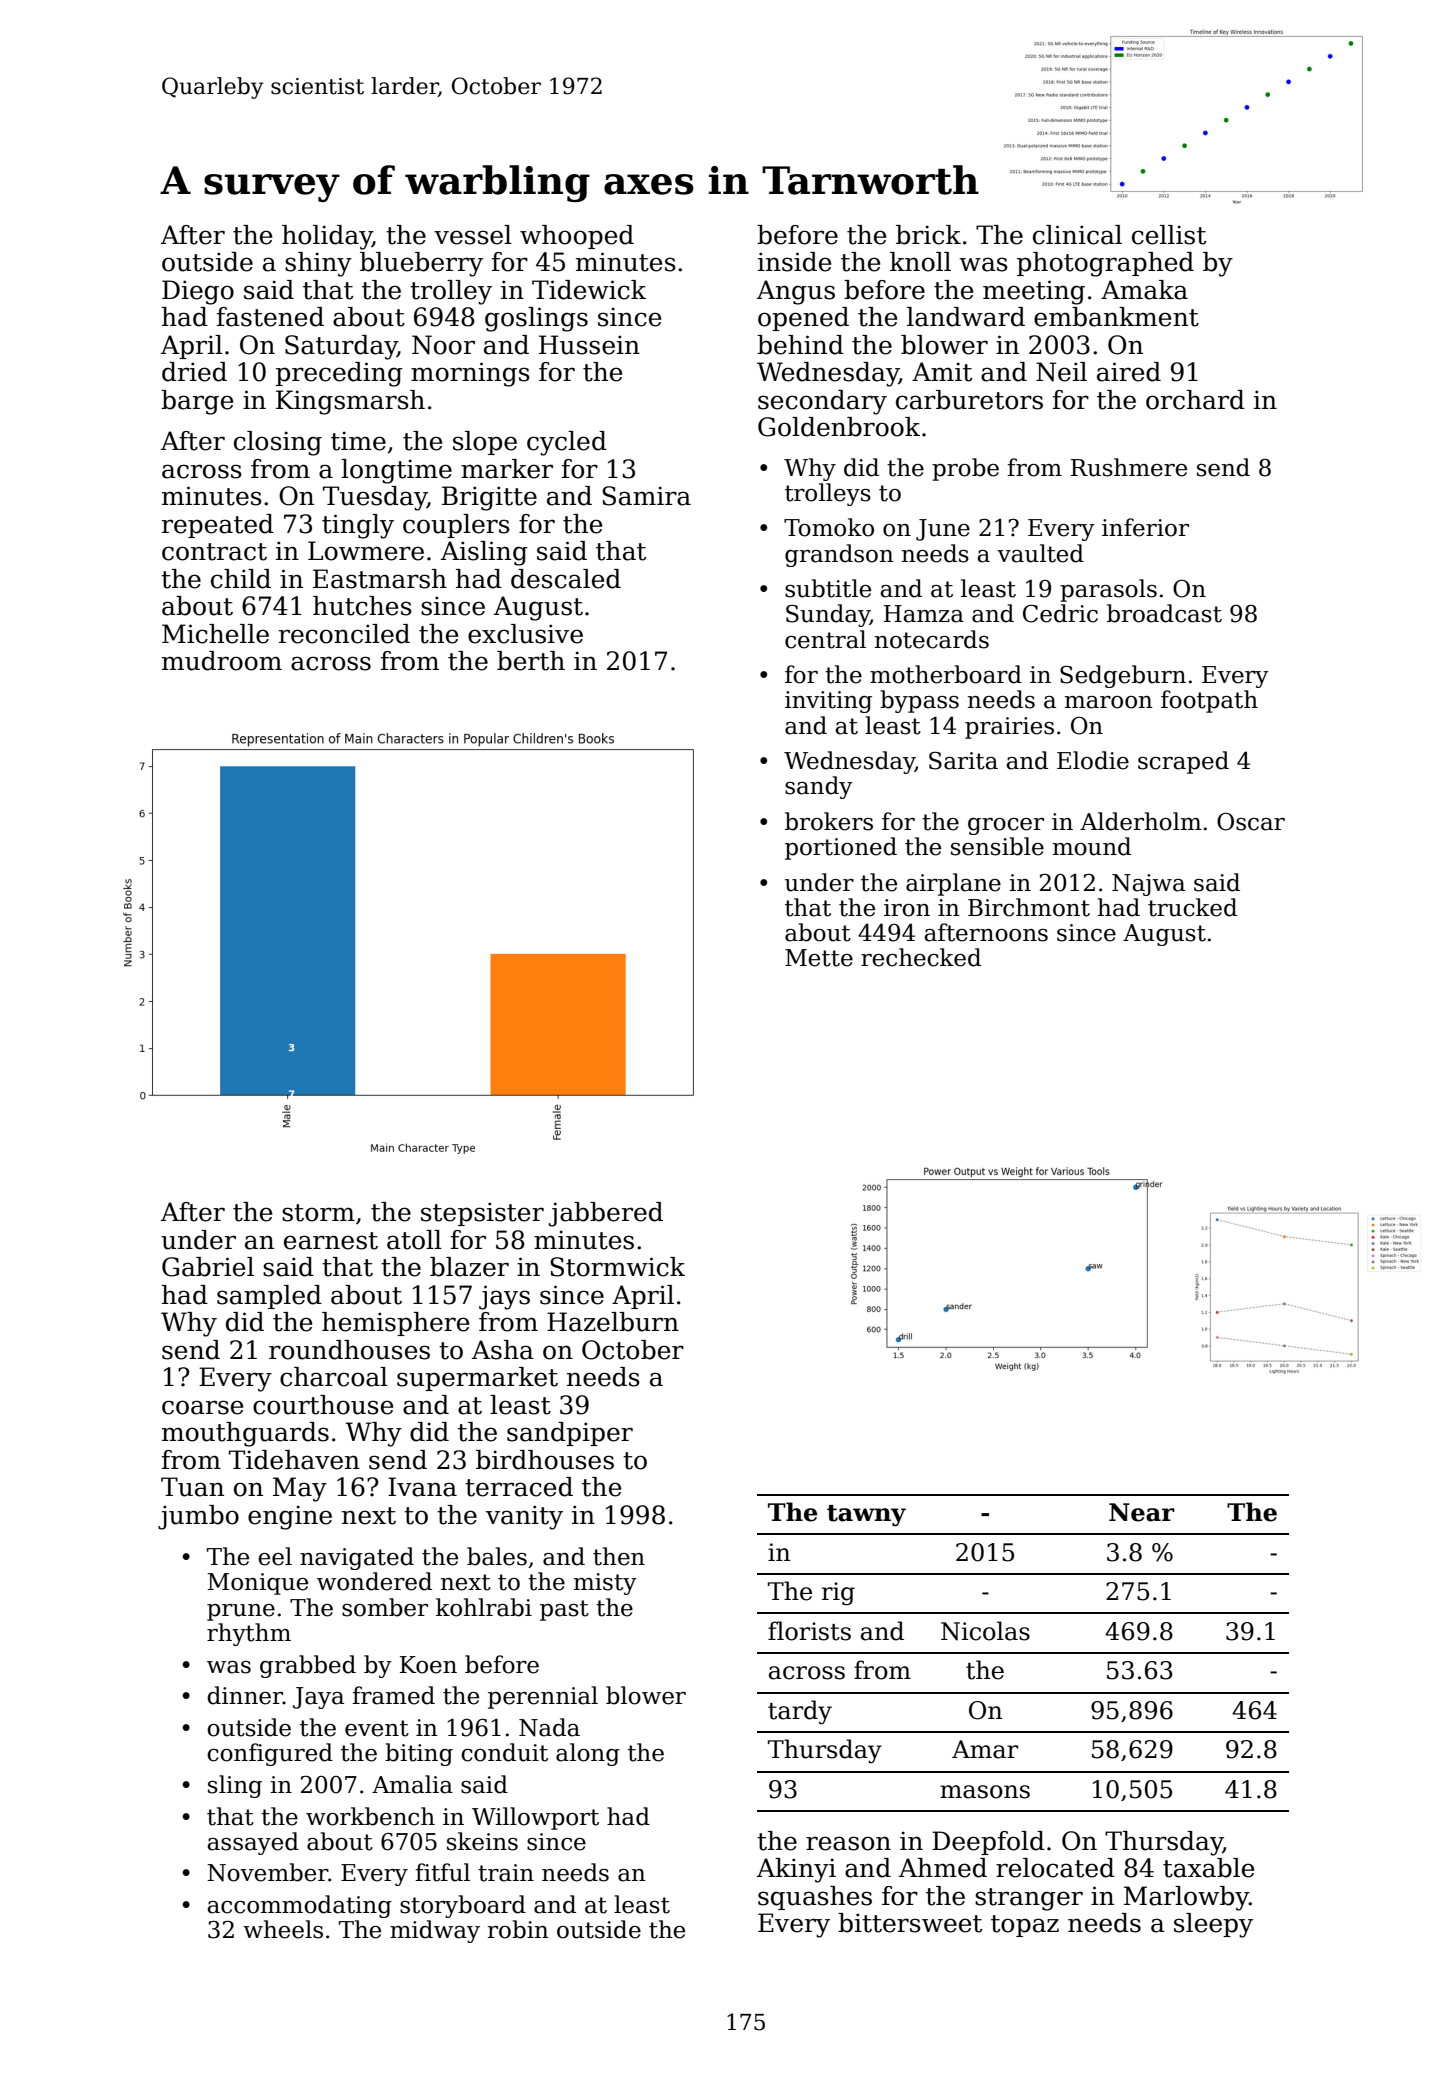  Describe the element at coordinates (825, 639) in the screenshot. I see `central` at that location.
